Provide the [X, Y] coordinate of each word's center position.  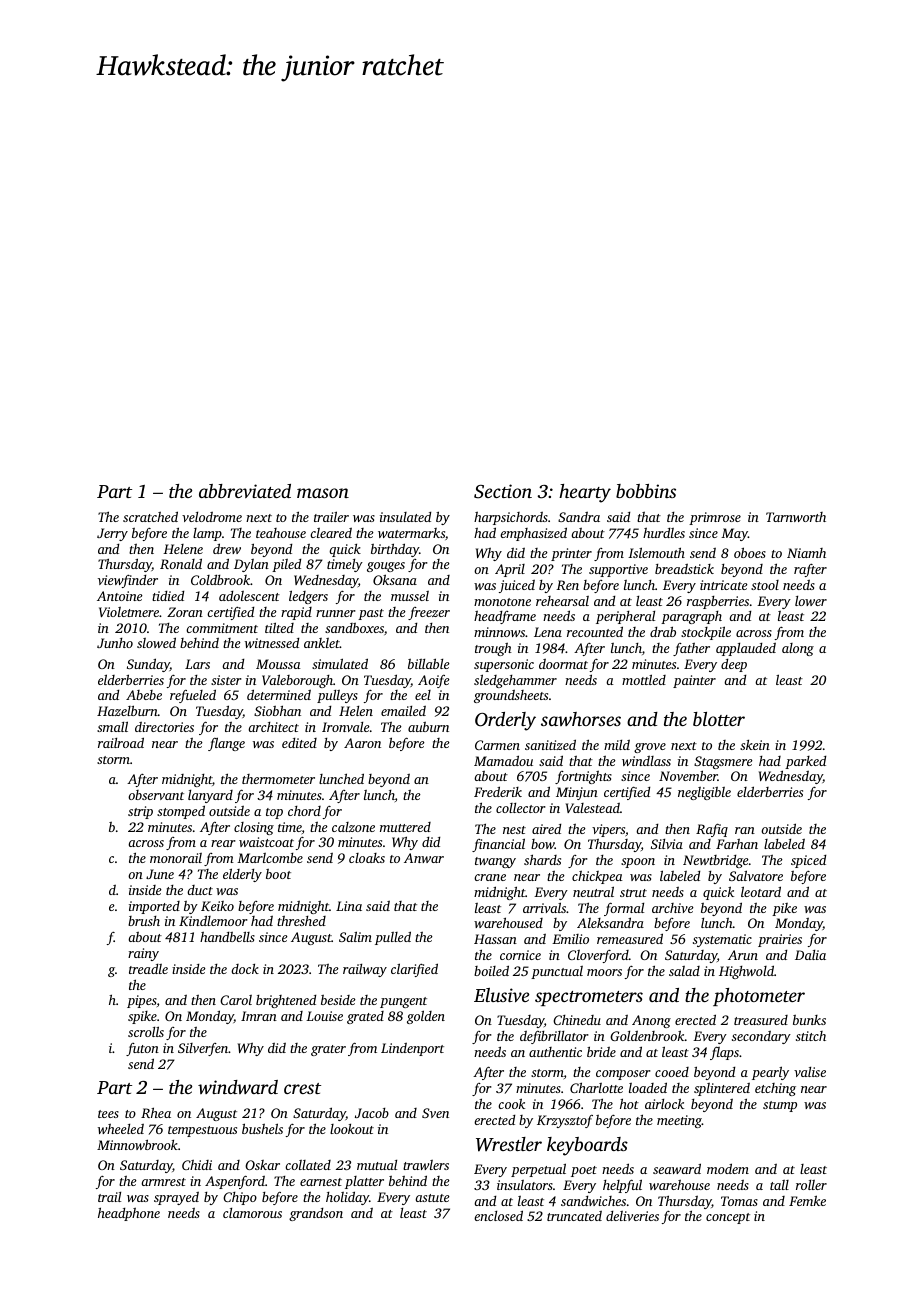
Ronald [181, 563]
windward [238, 1087]
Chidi [197, 1164]
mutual [377, 1165]
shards [542, 859]
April [510, 570]
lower [811, 601]
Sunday [148, 665]
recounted [595, 631]
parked [805, 762]
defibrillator [554, 1037]
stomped [181, 812]
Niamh [806, 553]
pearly [770, 1073]
